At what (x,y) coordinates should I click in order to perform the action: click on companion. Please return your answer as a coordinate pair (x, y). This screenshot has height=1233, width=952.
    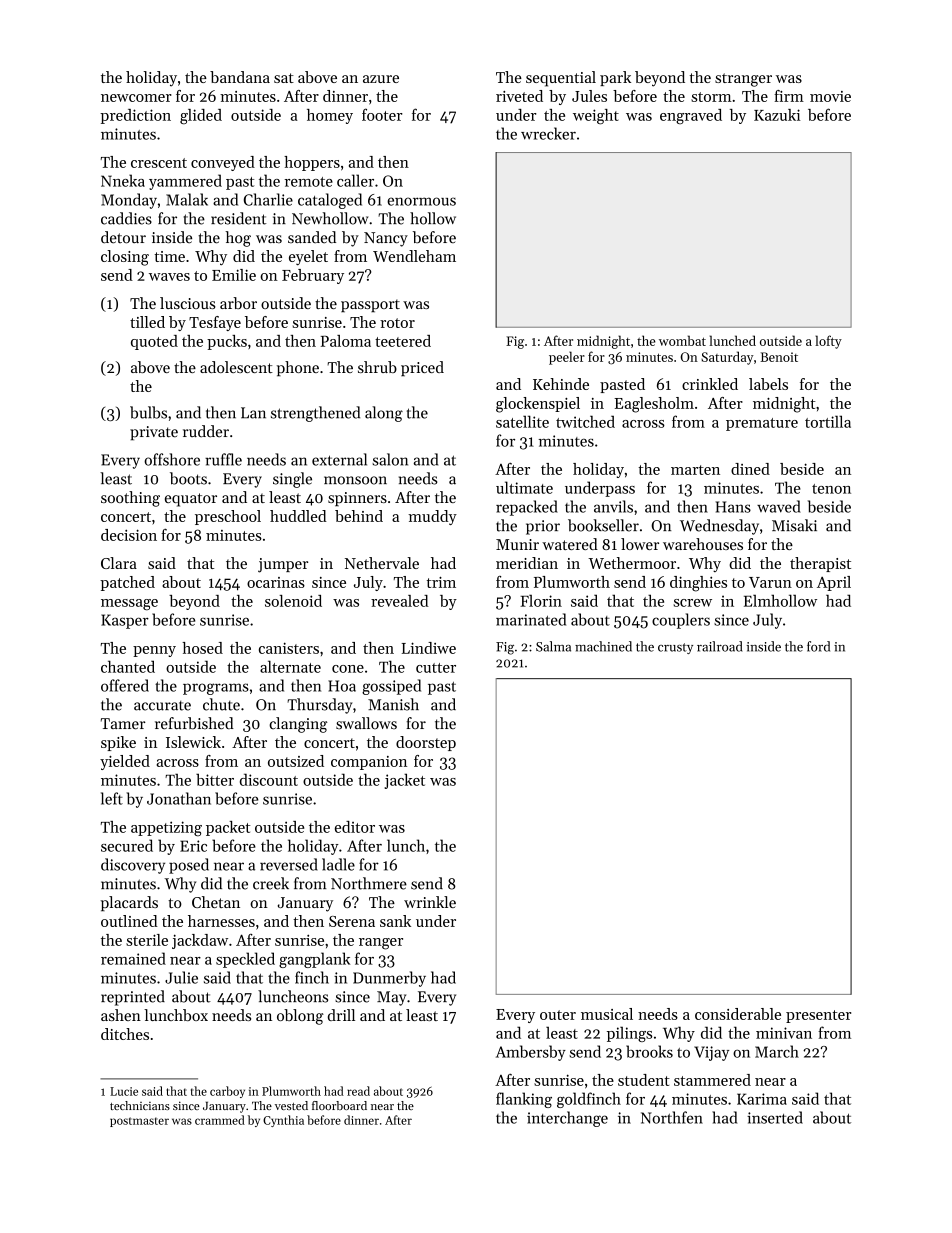
    Looking at the image, I should click on (369, 763).
